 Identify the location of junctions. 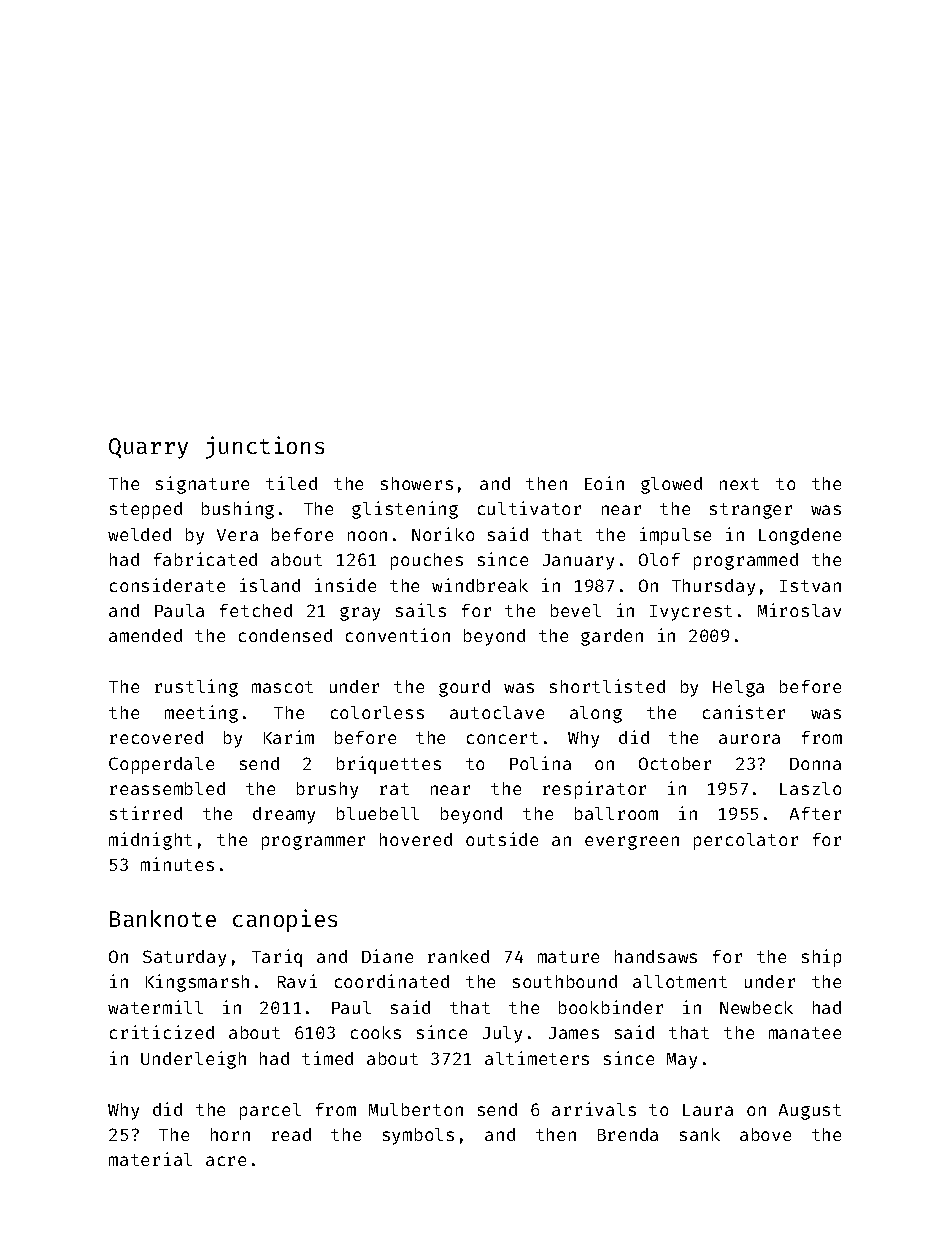
(265, 447).
